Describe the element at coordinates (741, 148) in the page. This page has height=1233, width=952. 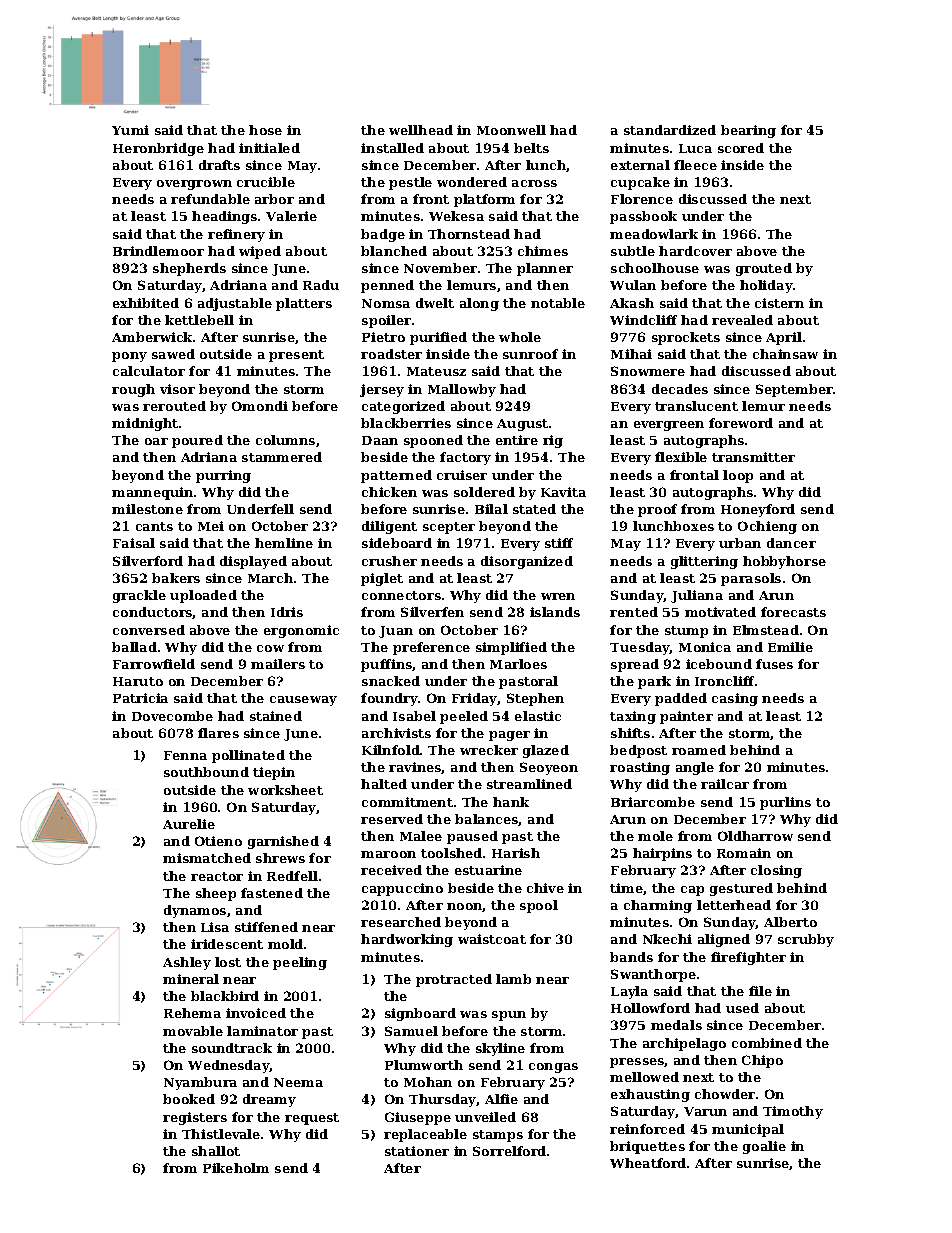
I see `scored` at that location.
